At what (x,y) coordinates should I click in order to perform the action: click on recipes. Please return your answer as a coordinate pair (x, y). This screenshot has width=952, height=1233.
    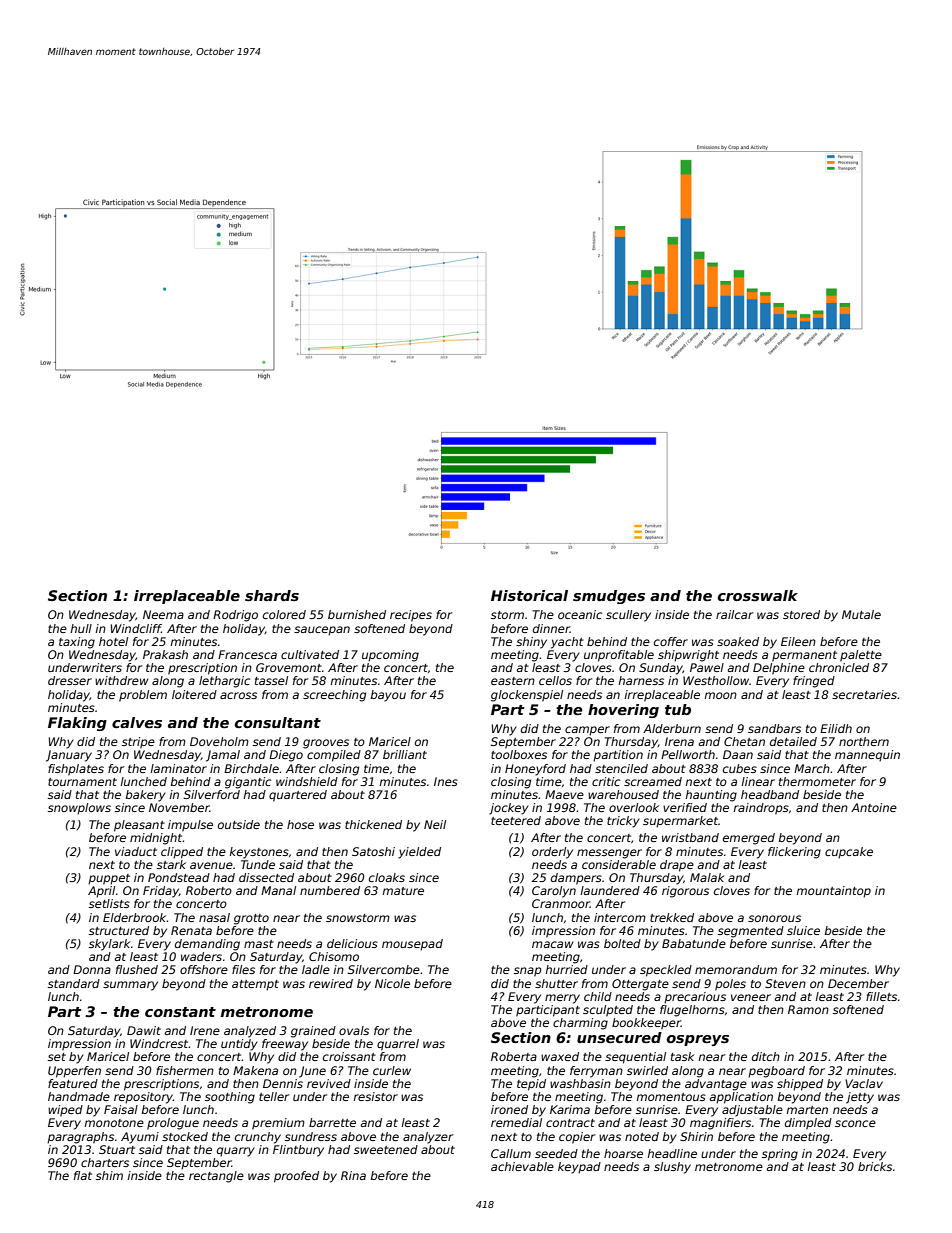
    Looking at the image, I should click on (411, 616).
